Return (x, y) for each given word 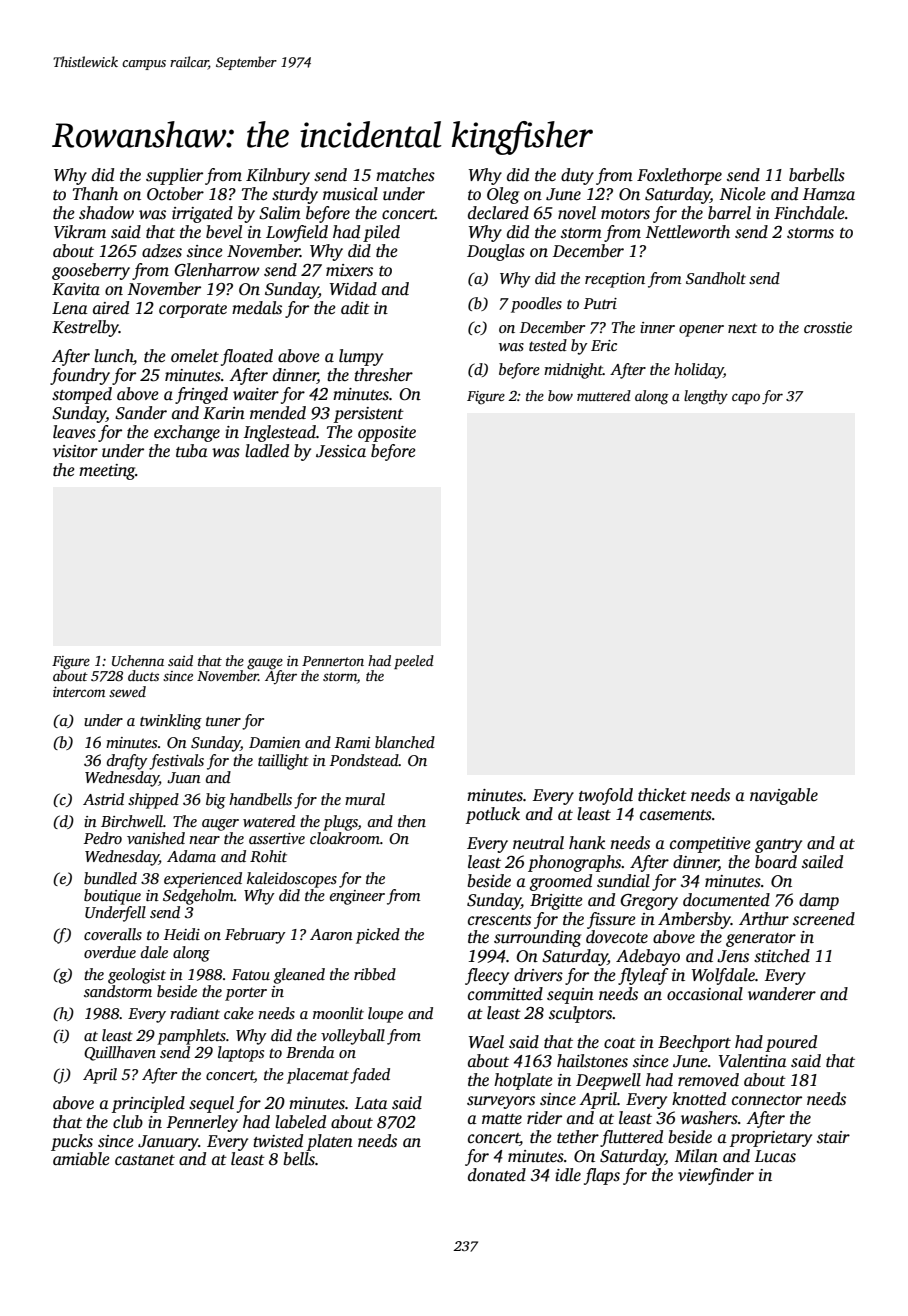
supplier (174, 176)
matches (405, 175)
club (128, 1122)
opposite (387, 434)
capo (746, 398)
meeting (107, 472)
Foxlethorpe (679, 176)
